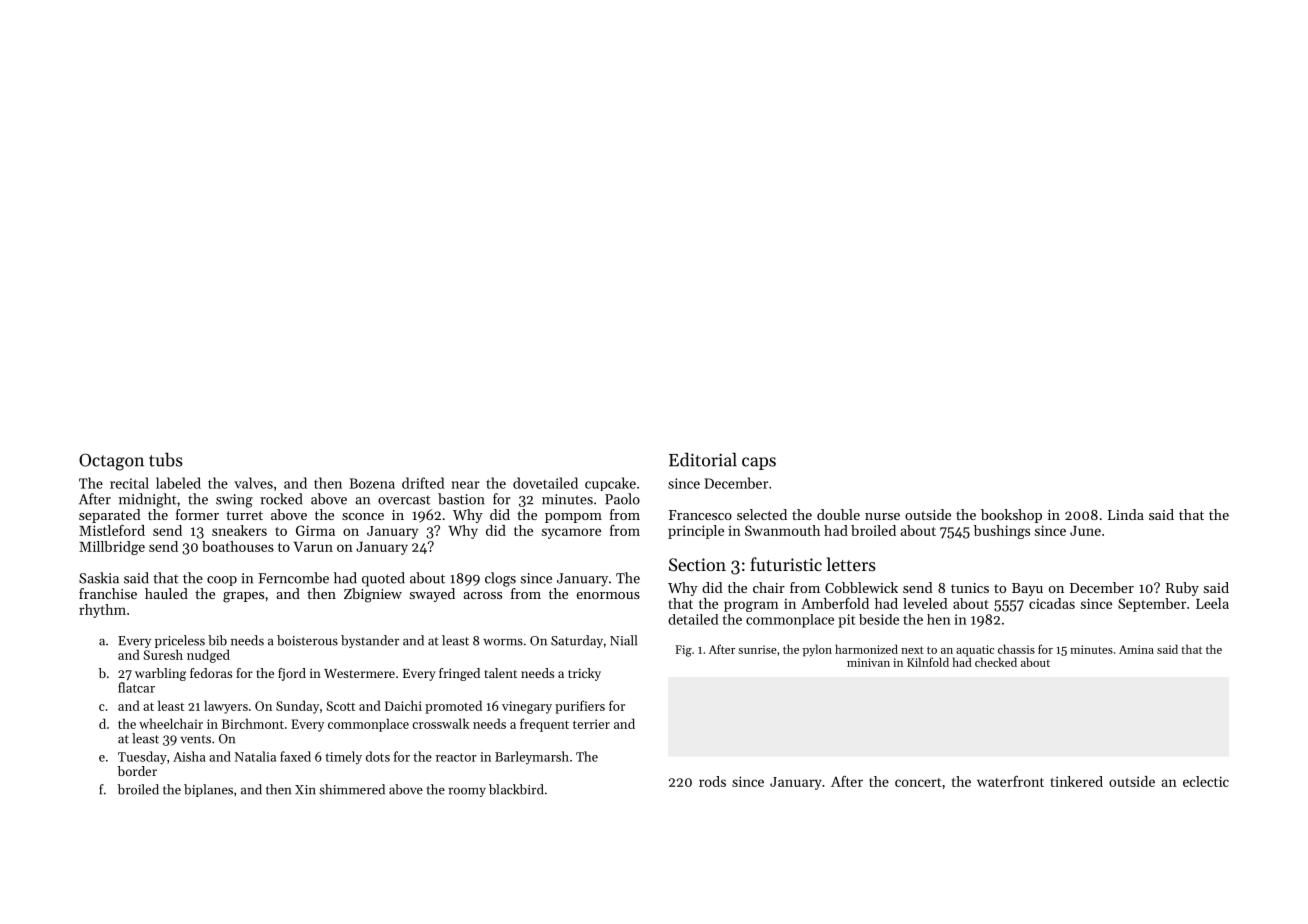 The height and width of the image is (924, 1308). Describe the element at coordinates (1126, 514) in the image. I see `Linda` at that location.
